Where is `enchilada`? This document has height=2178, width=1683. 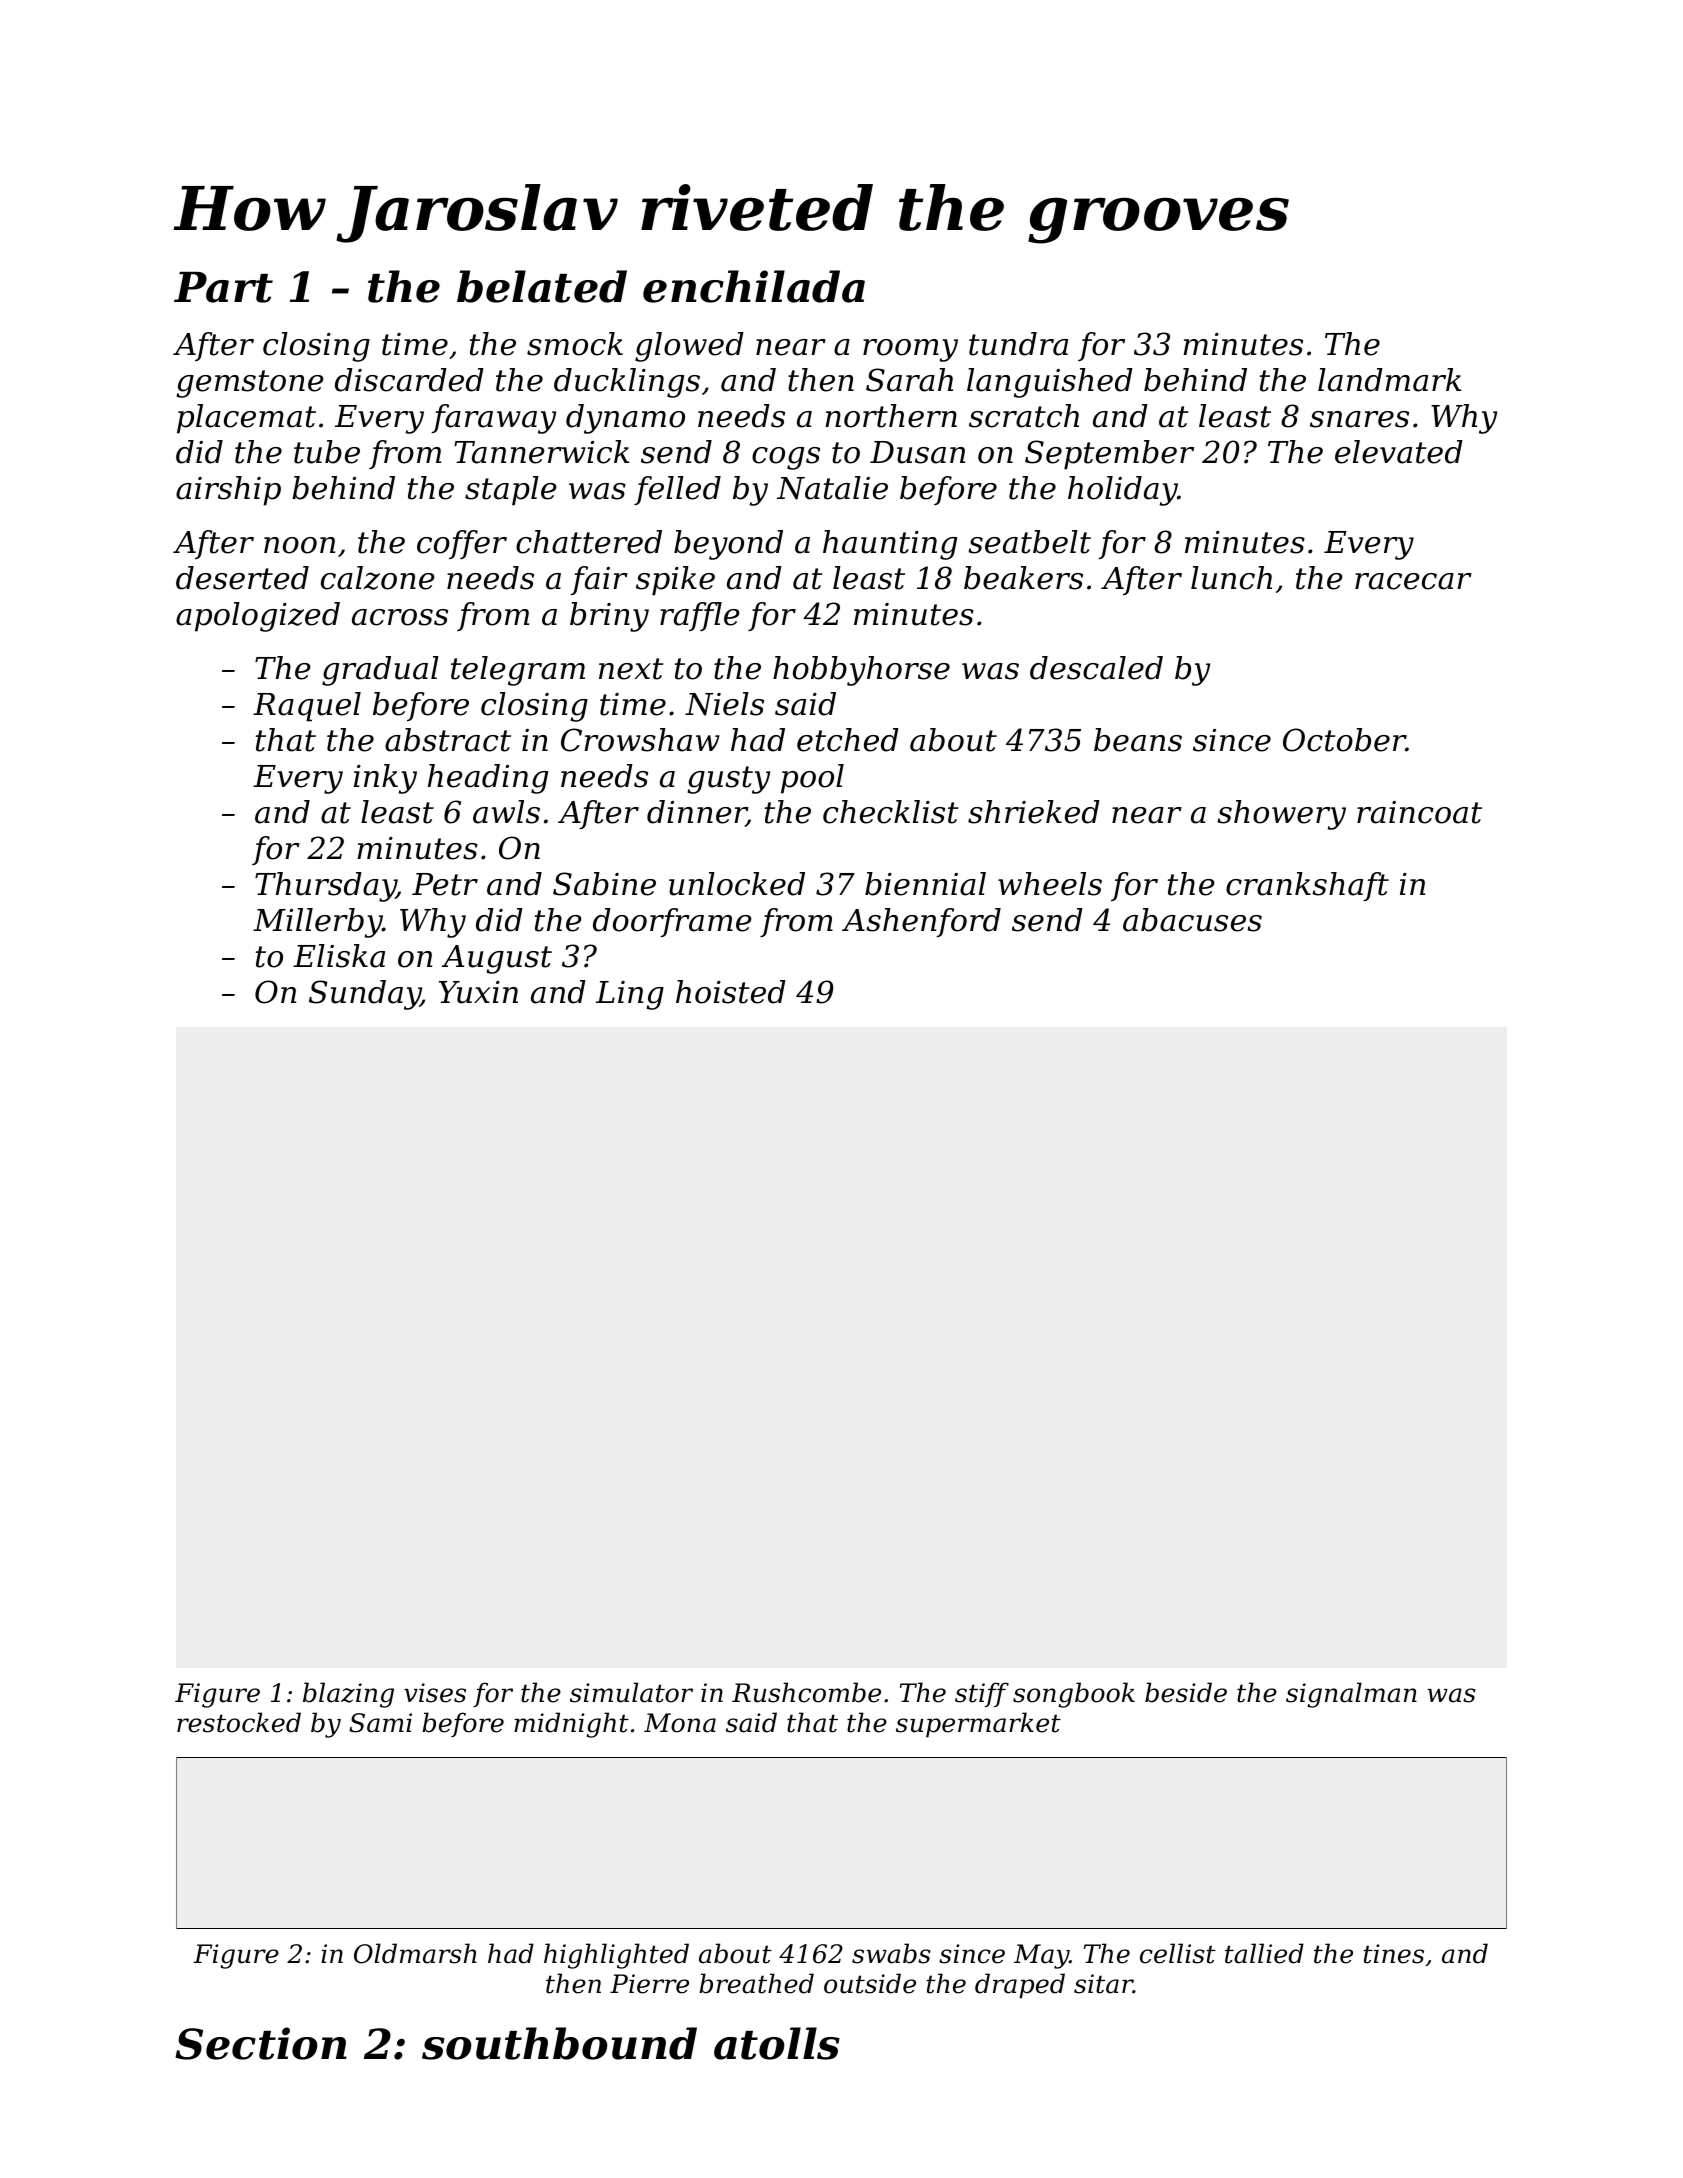
enchilada is located at coordinates (754, 286).
